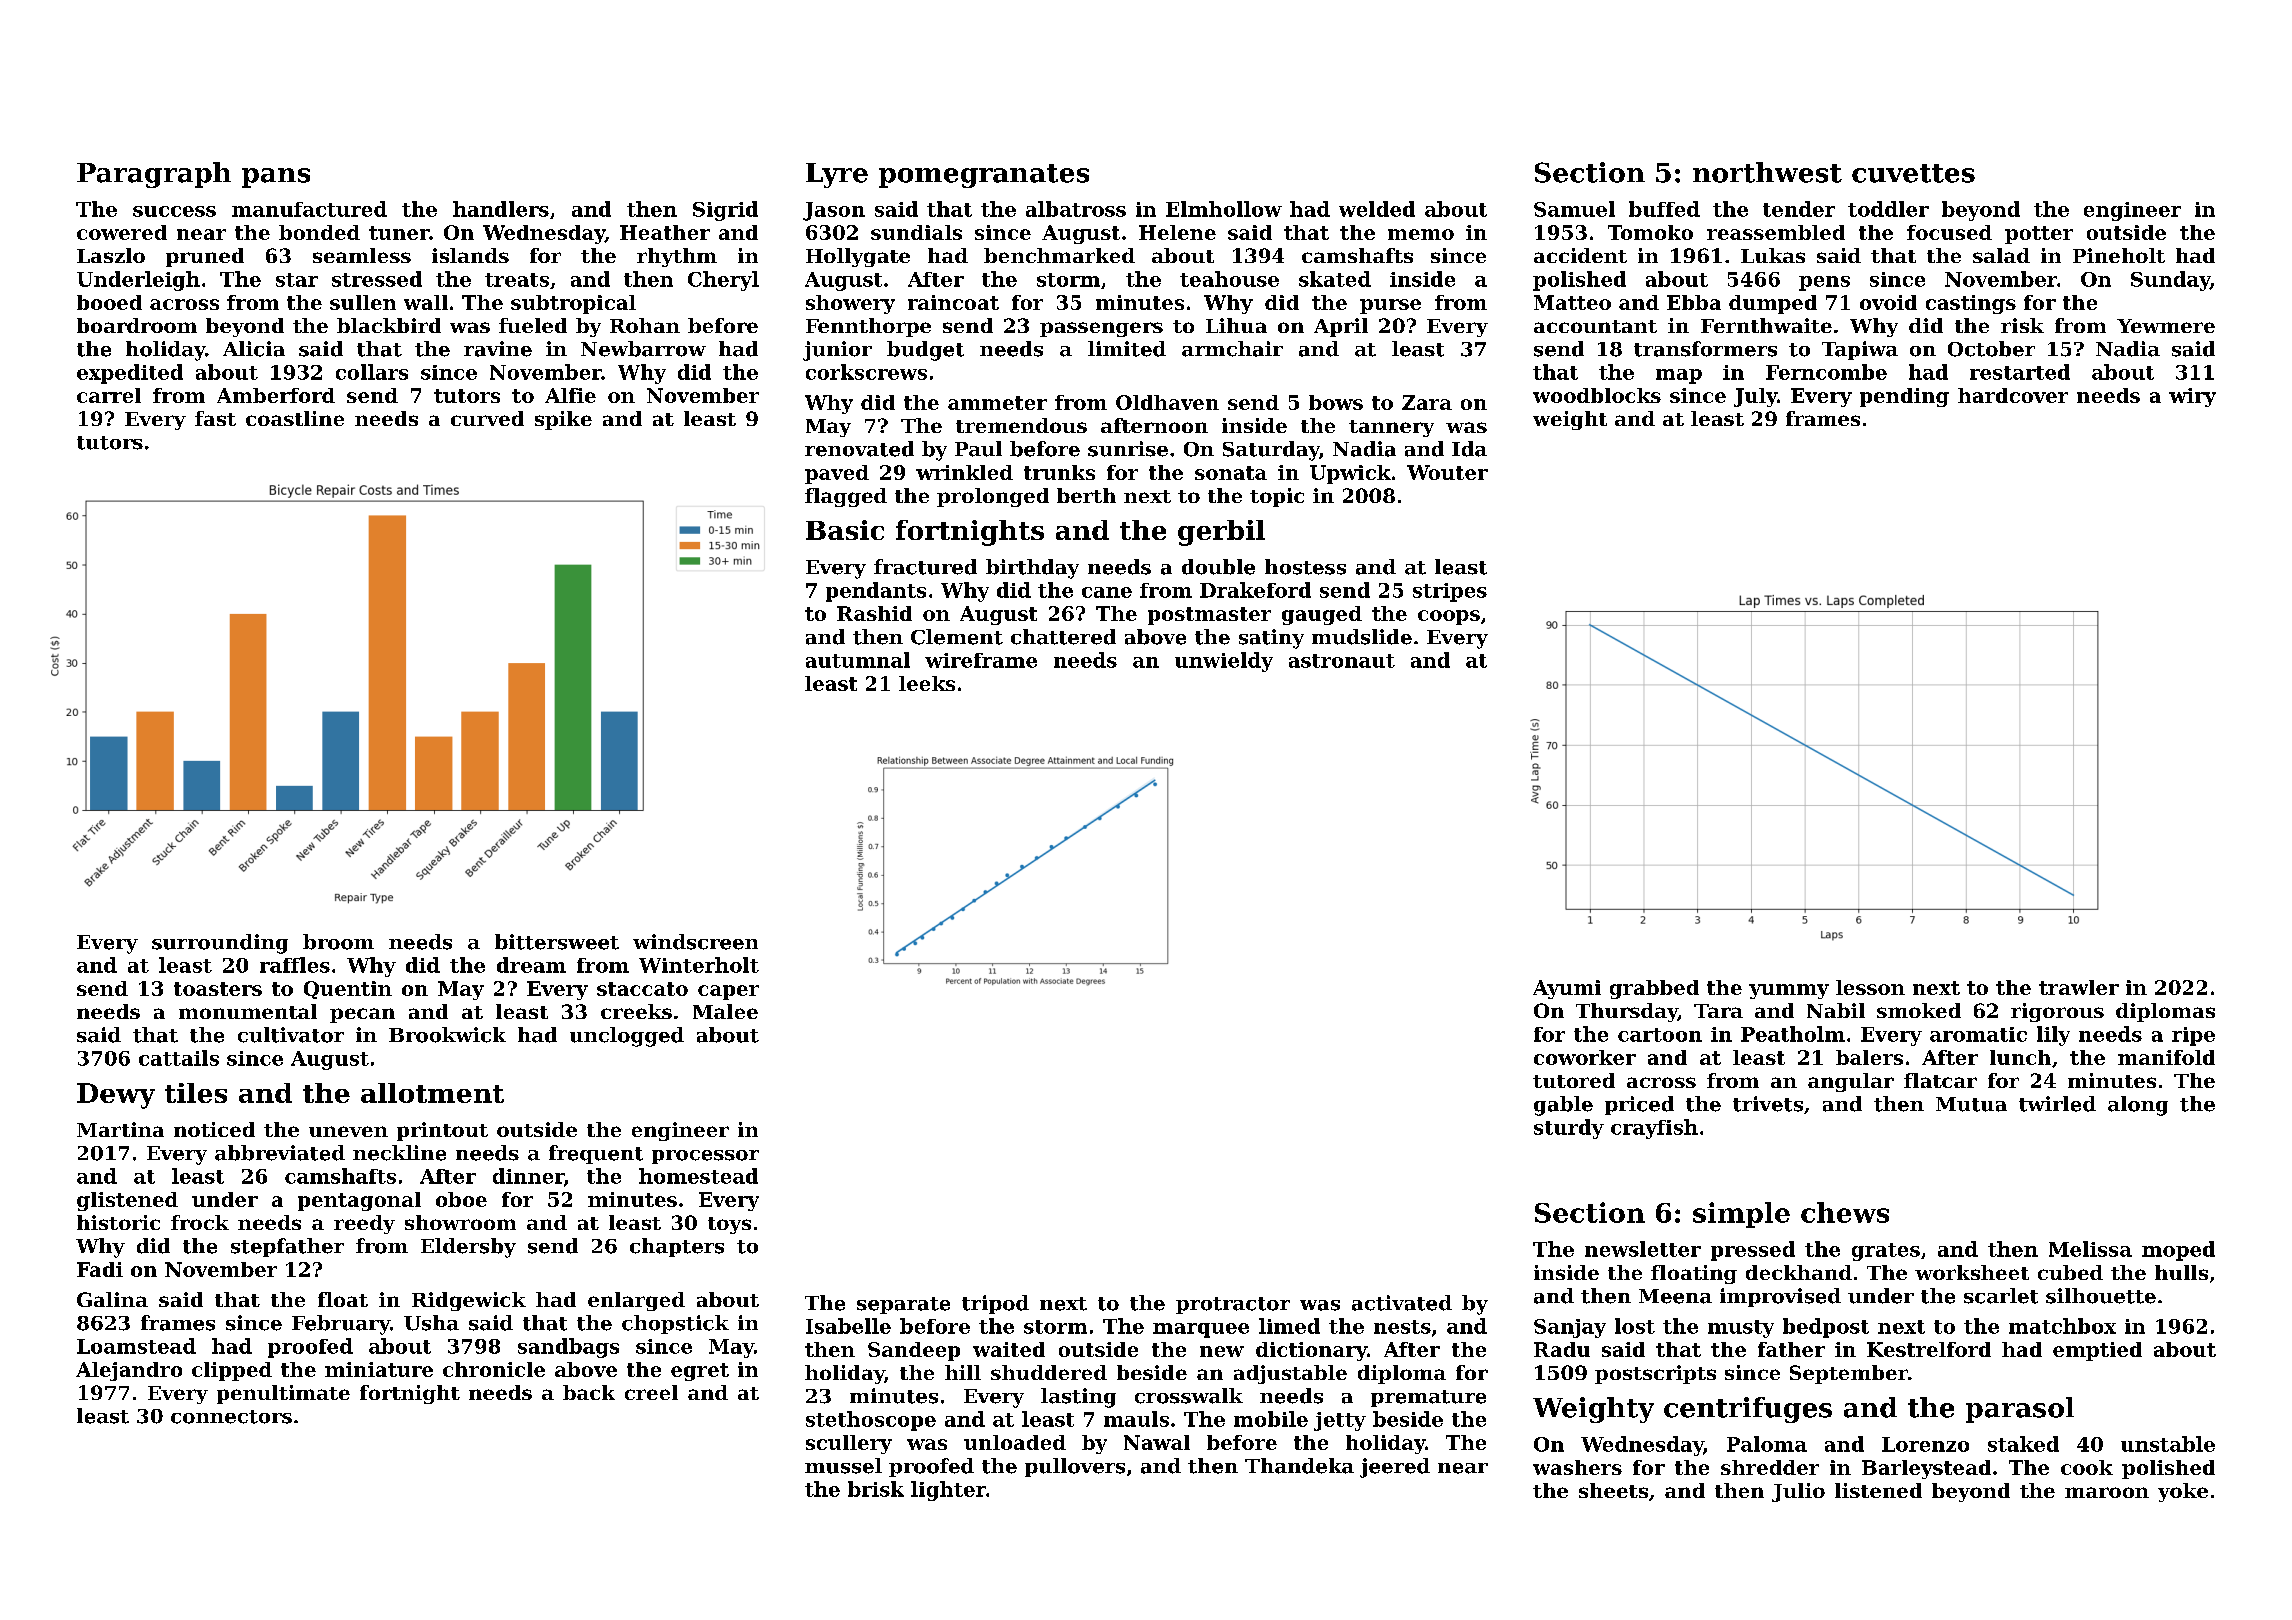 The image size is (2292, 1620). What do you see at coordinates (1773, 255) in the page?
I see `Lukas` at bounding box center [1773, 255].
